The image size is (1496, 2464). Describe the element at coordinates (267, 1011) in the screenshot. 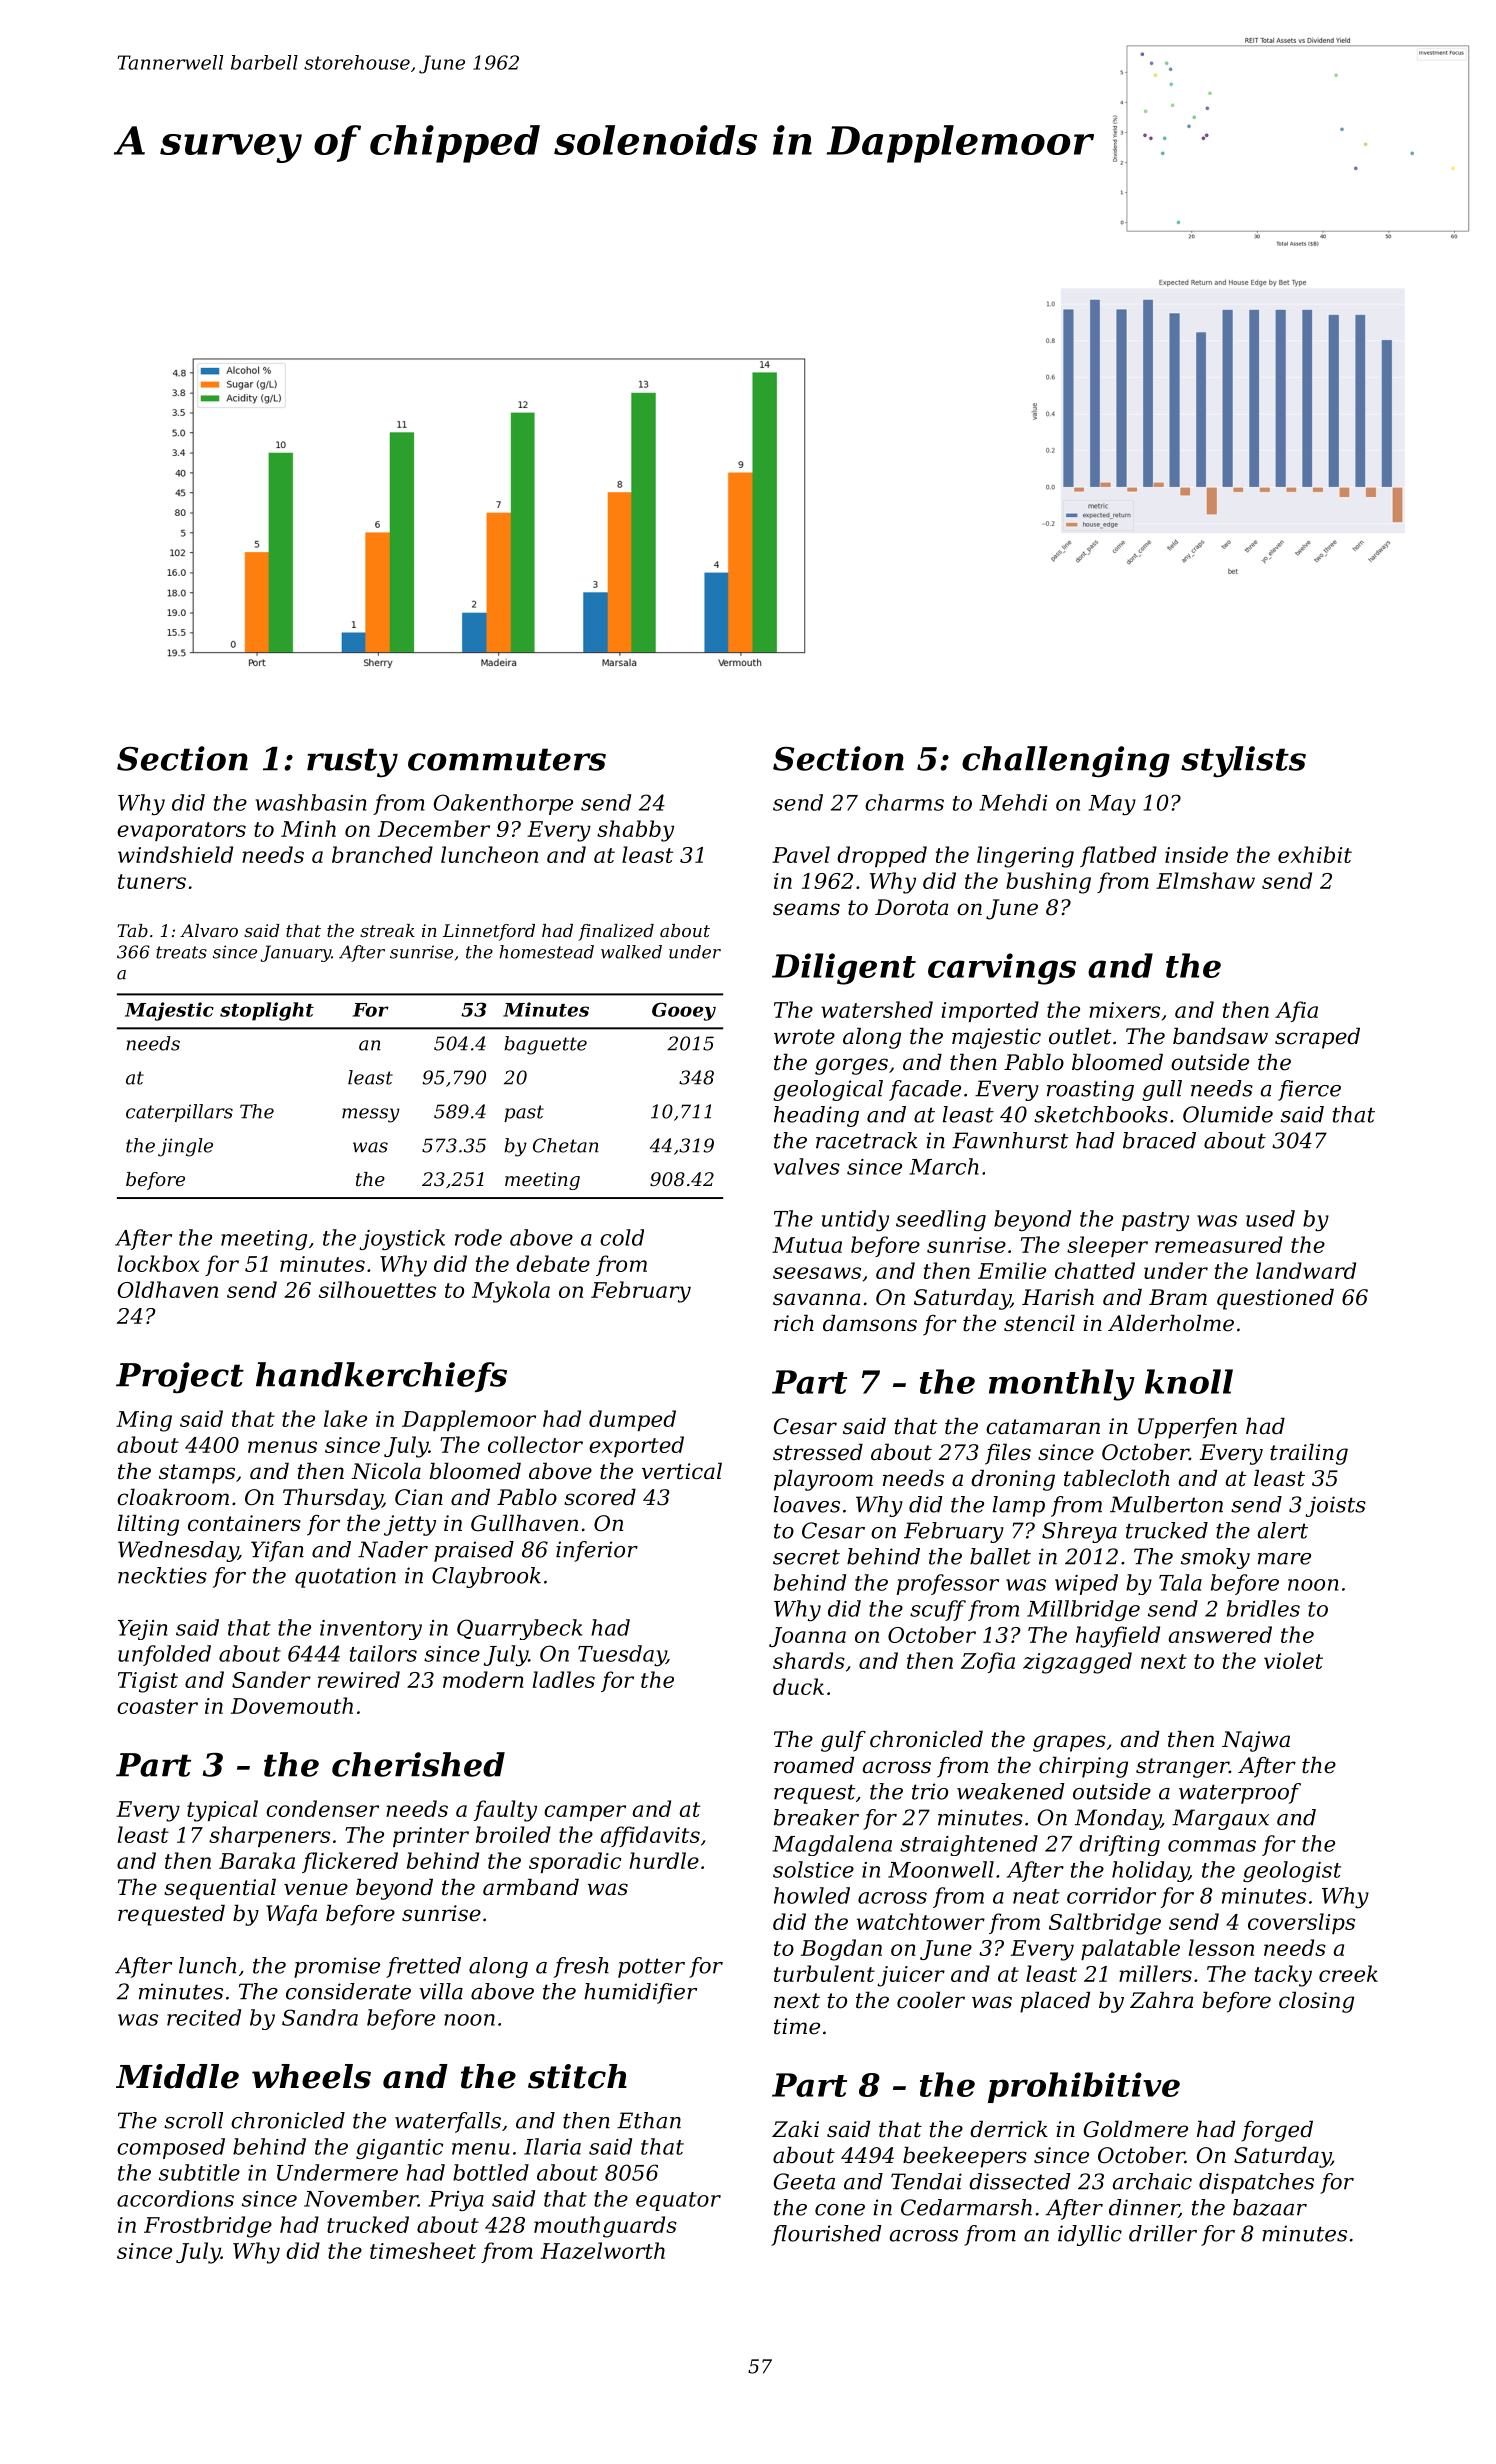

I see `stoplight` at that location.
